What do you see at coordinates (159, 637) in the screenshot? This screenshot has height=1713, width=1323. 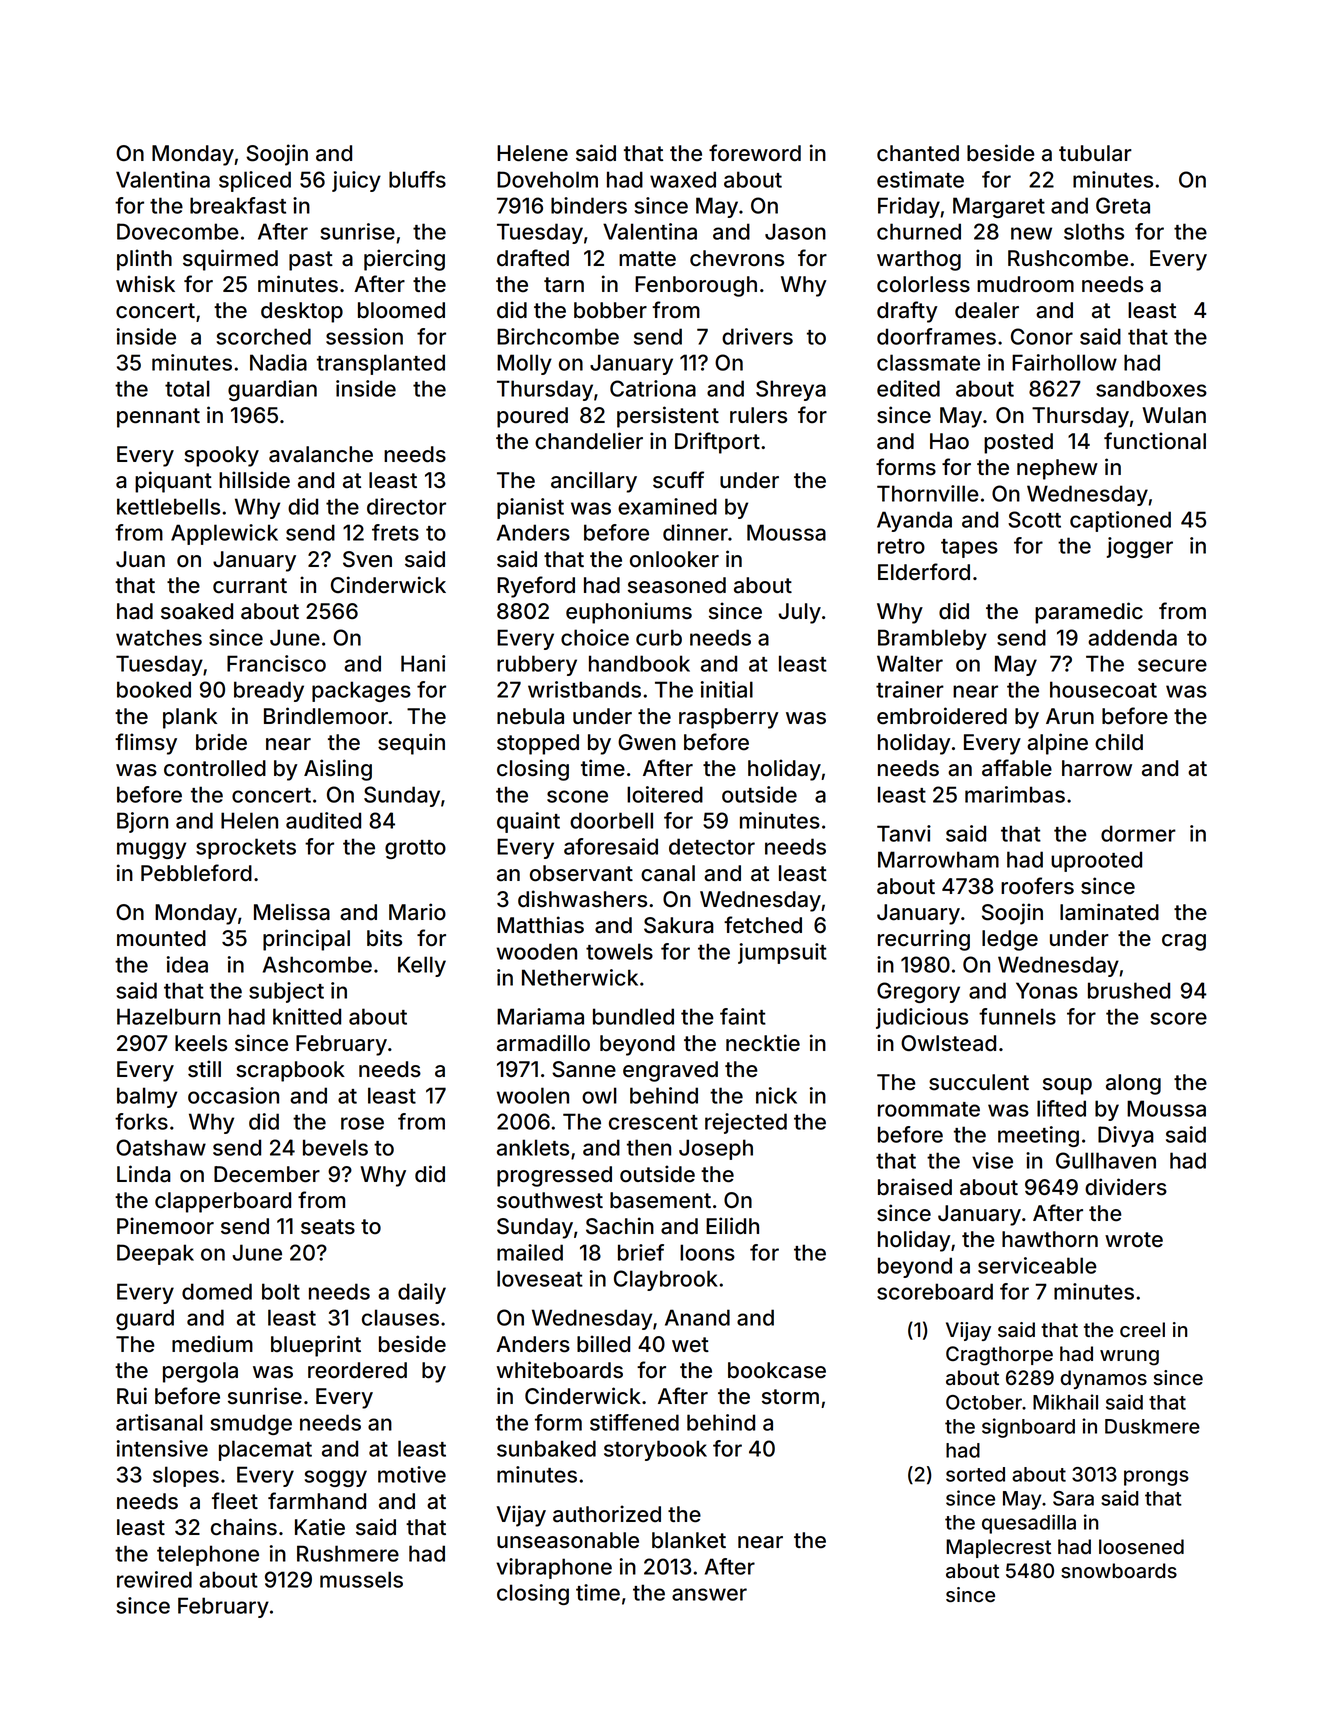 I see `watches` at bounding box center [159, 637].
